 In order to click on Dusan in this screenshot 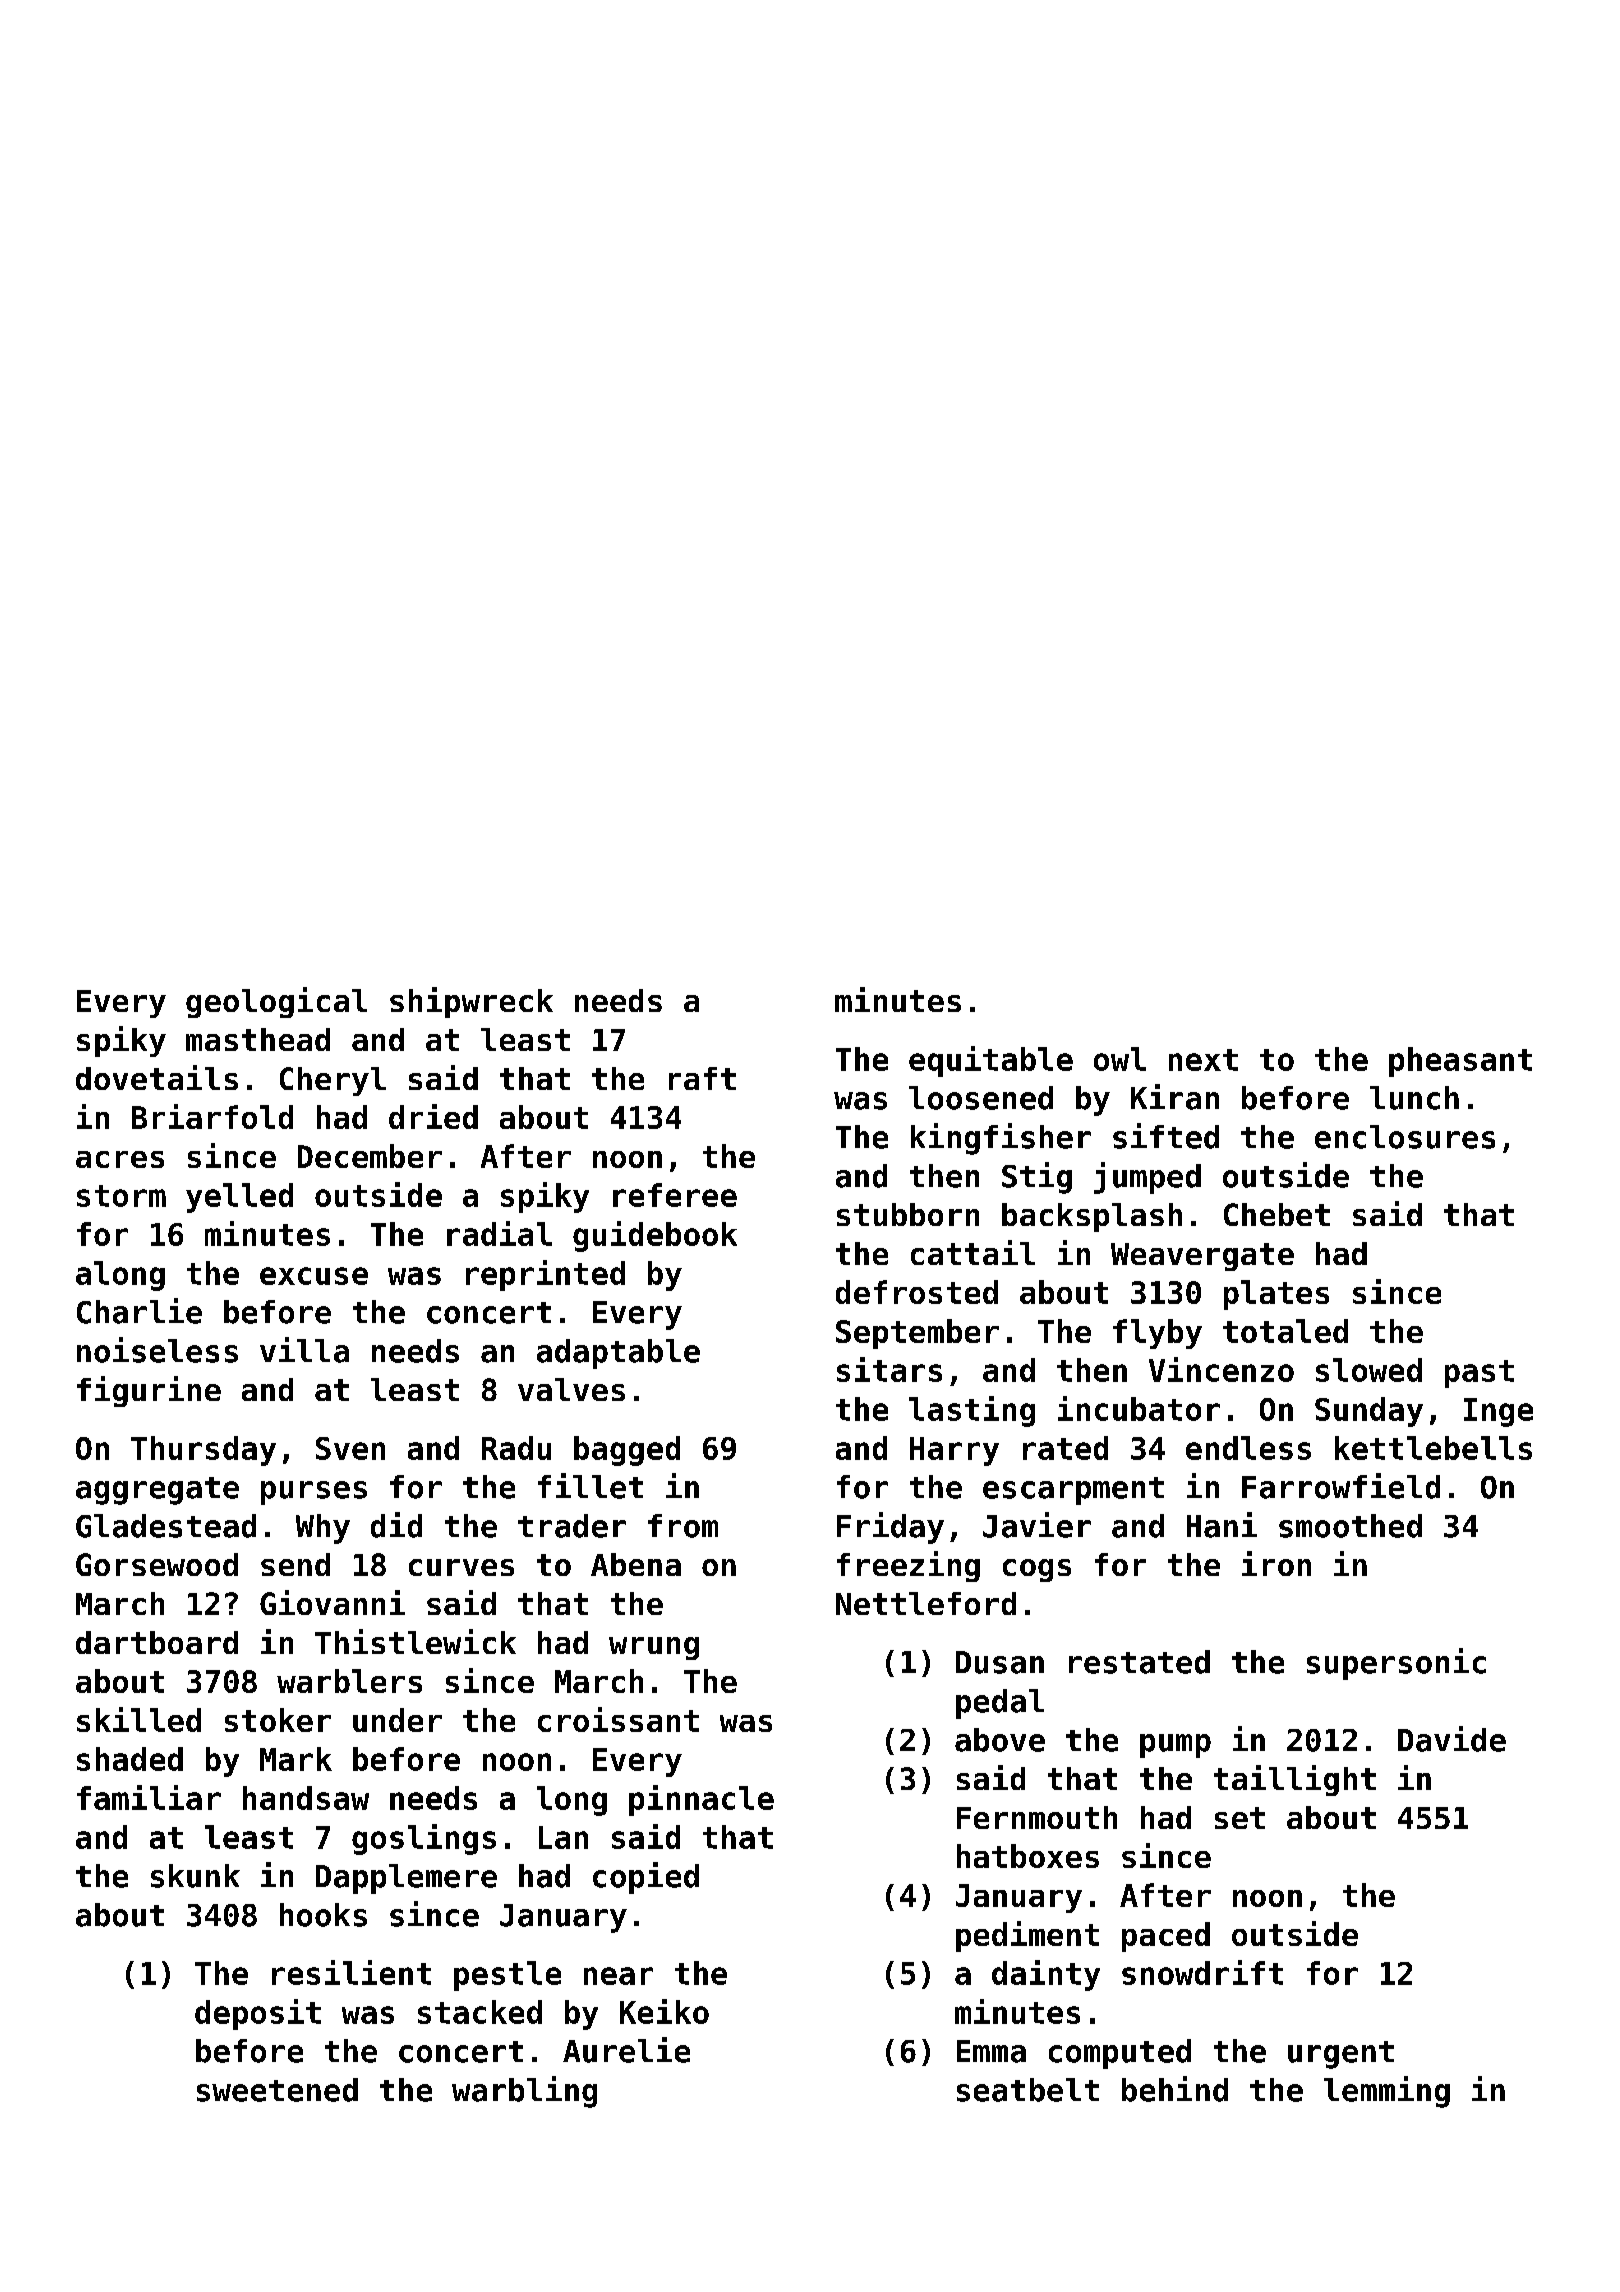, I will do `click(1000, 1662)`.
